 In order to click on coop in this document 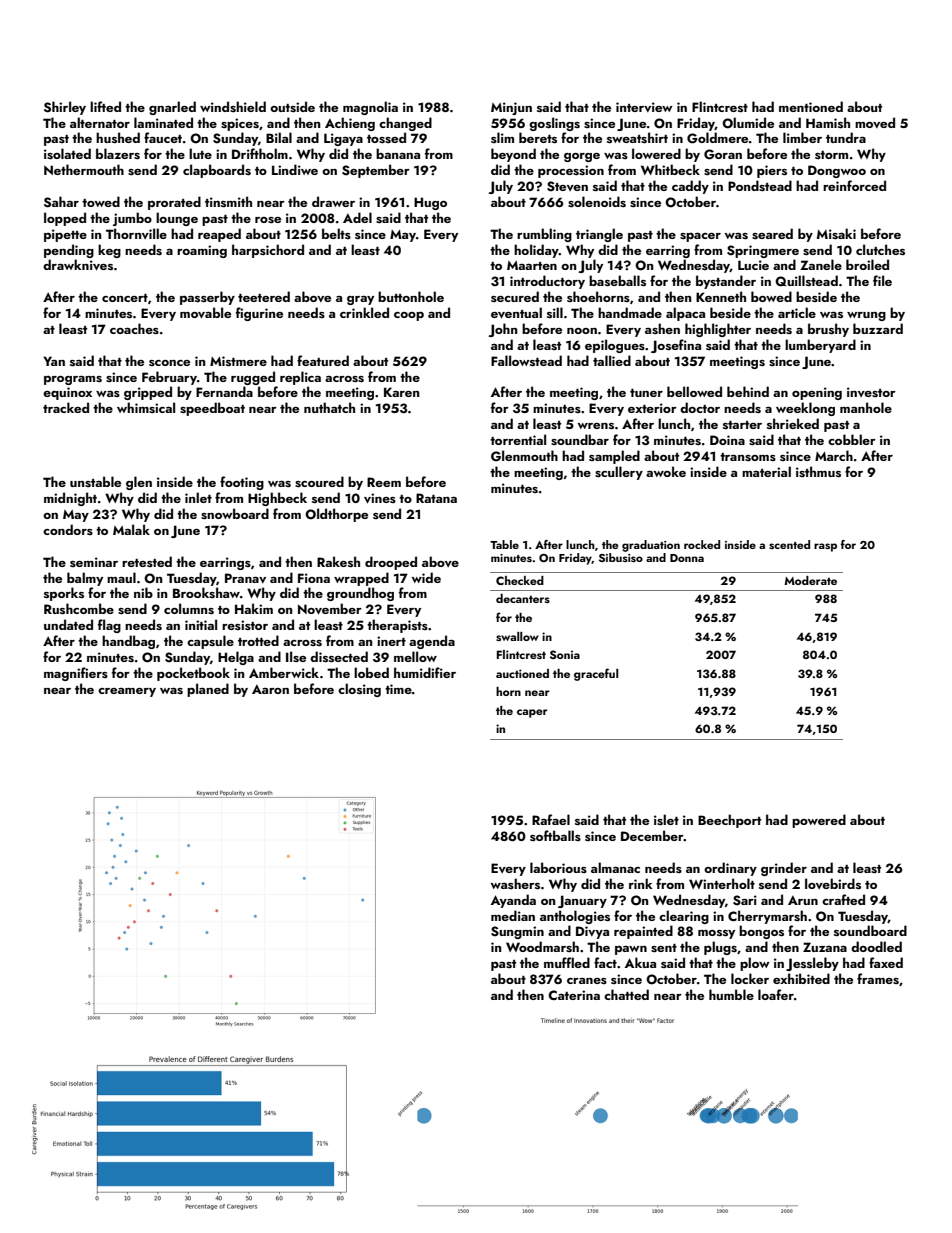, I will do `click(409, 316)`.
